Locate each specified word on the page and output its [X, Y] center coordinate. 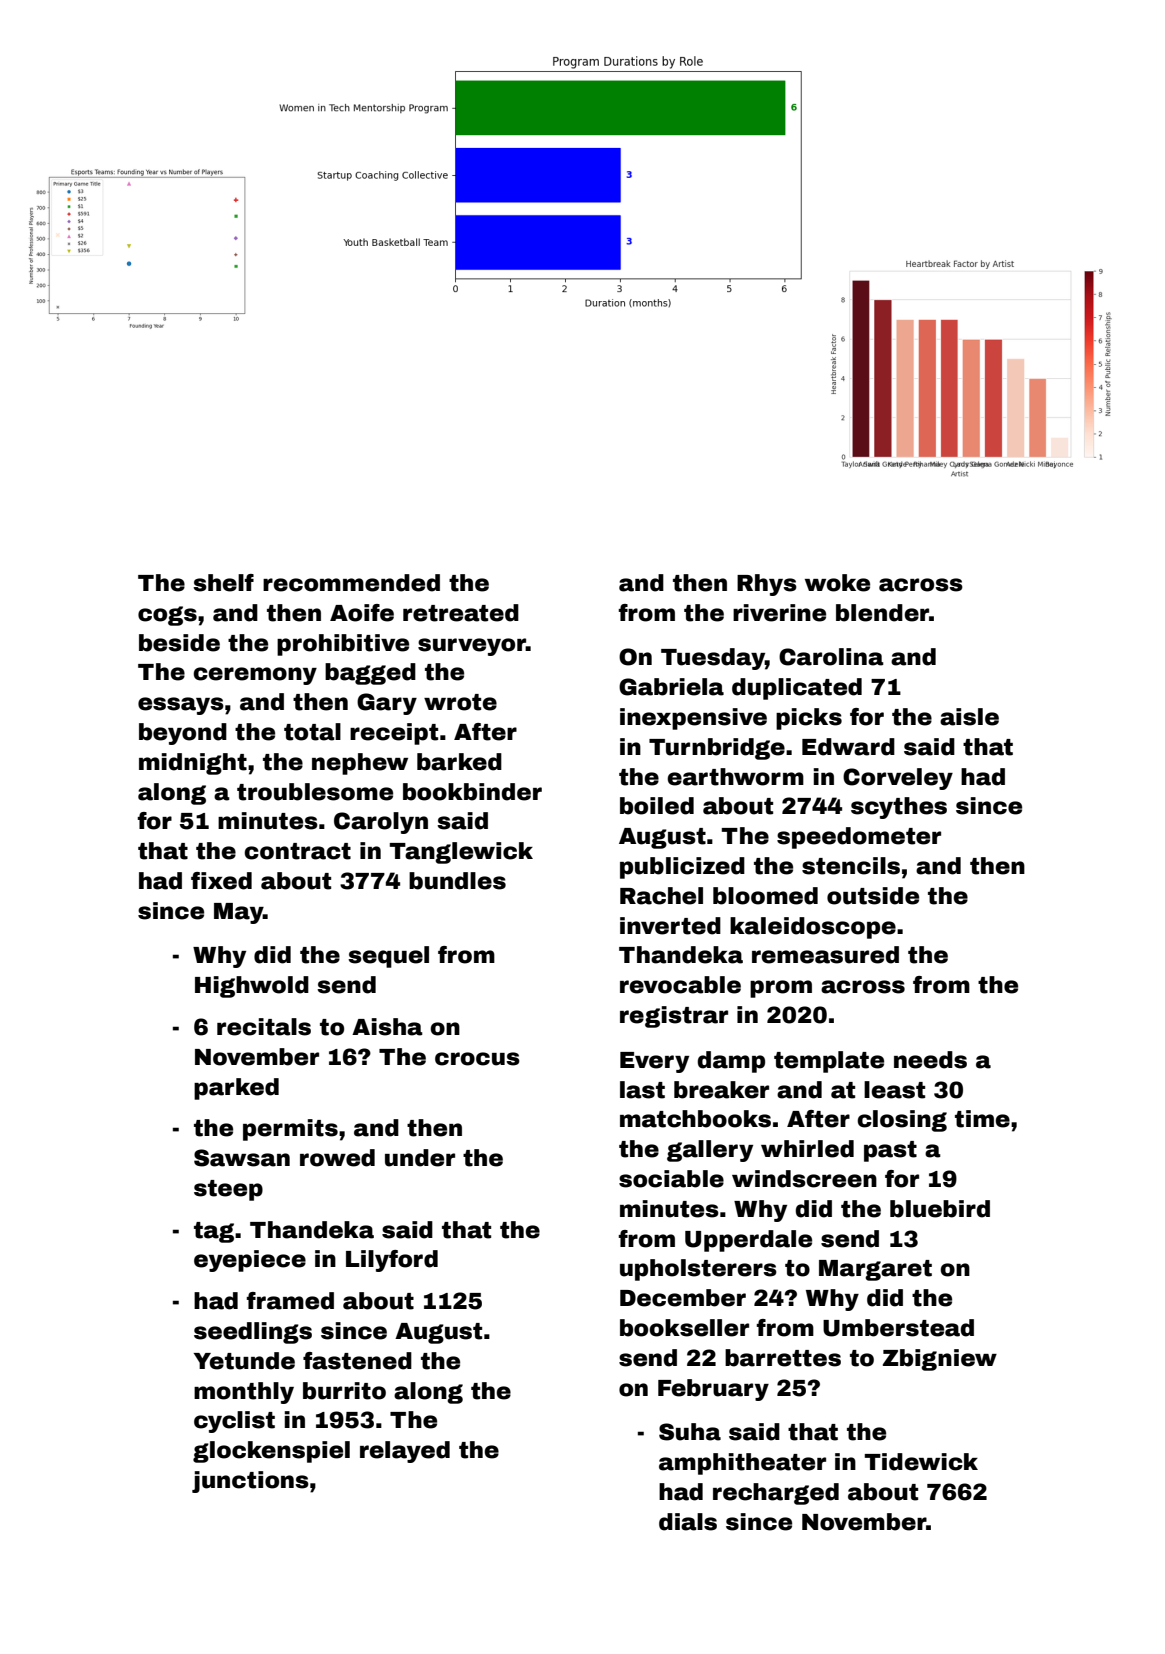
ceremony [255, 676]
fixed [221, 881]
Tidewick [921, 1462]
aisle [969, 717]
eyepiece [250, 1261]
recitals [264, 1027]
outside [873, 896]
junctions [250, 1482]
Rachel [661, 896]
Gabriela [671, 687]
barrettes [783, 1358]
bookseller [684, 1328]
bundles [457, 881]
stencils [851, 866]
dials [688, 1522]
